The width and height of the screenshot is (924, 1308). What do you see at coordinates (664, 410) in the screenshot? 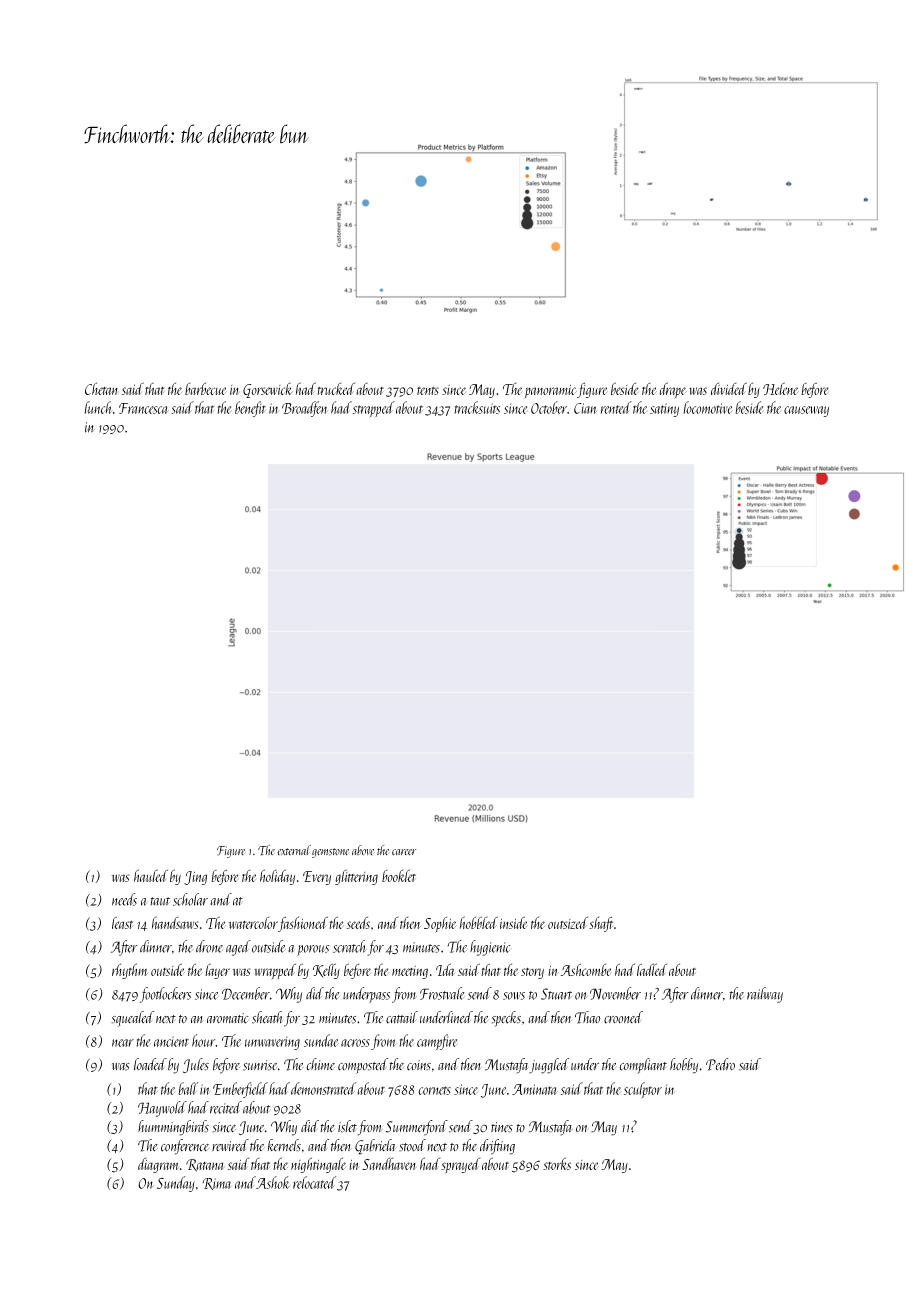
I see `satiny` at bounding box center [664, 410].
